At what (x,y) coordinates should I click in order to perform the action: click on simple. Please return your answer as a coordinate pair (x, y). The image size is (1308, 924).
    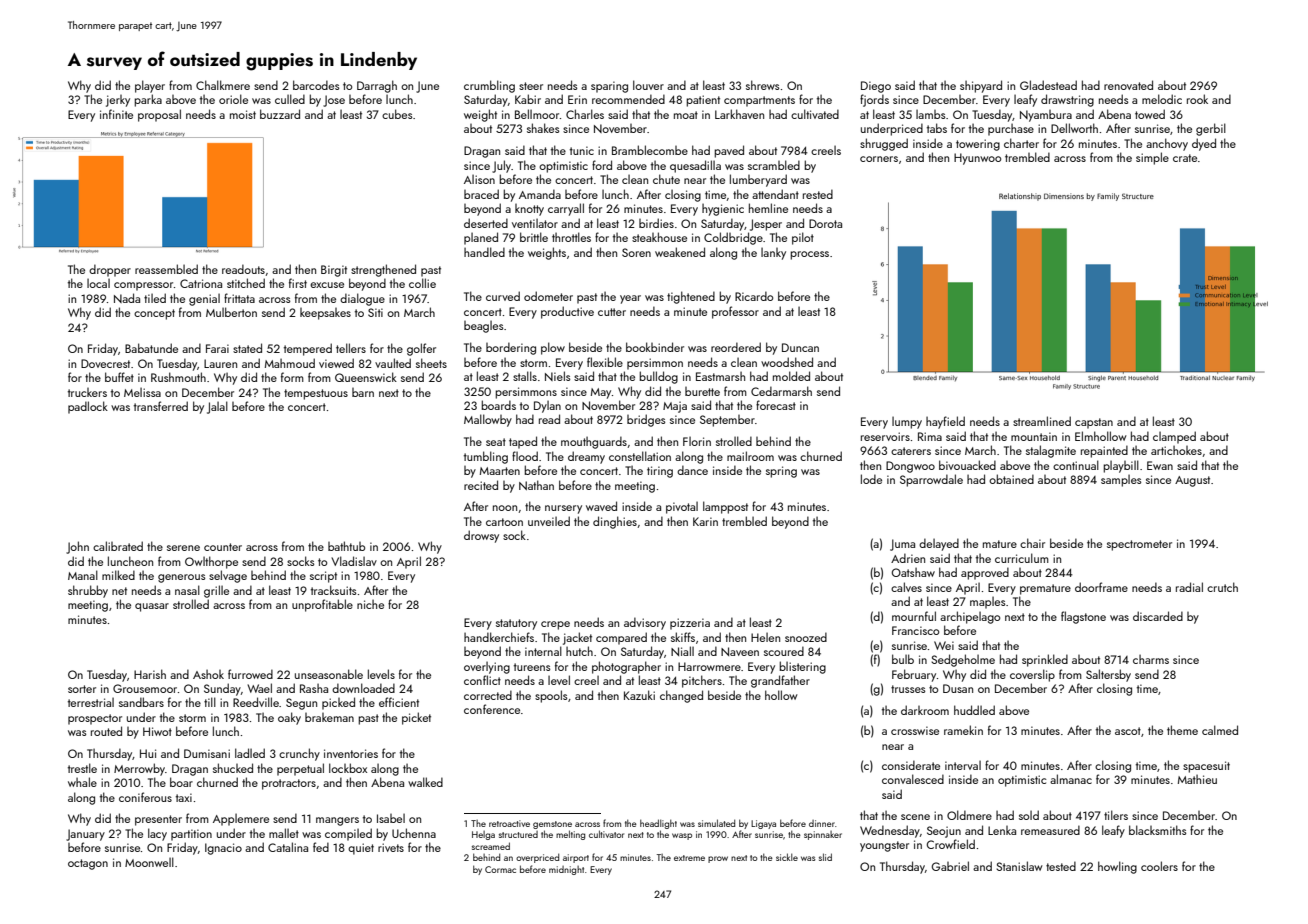
    Looking at the image, I should click on (1152, 158).
